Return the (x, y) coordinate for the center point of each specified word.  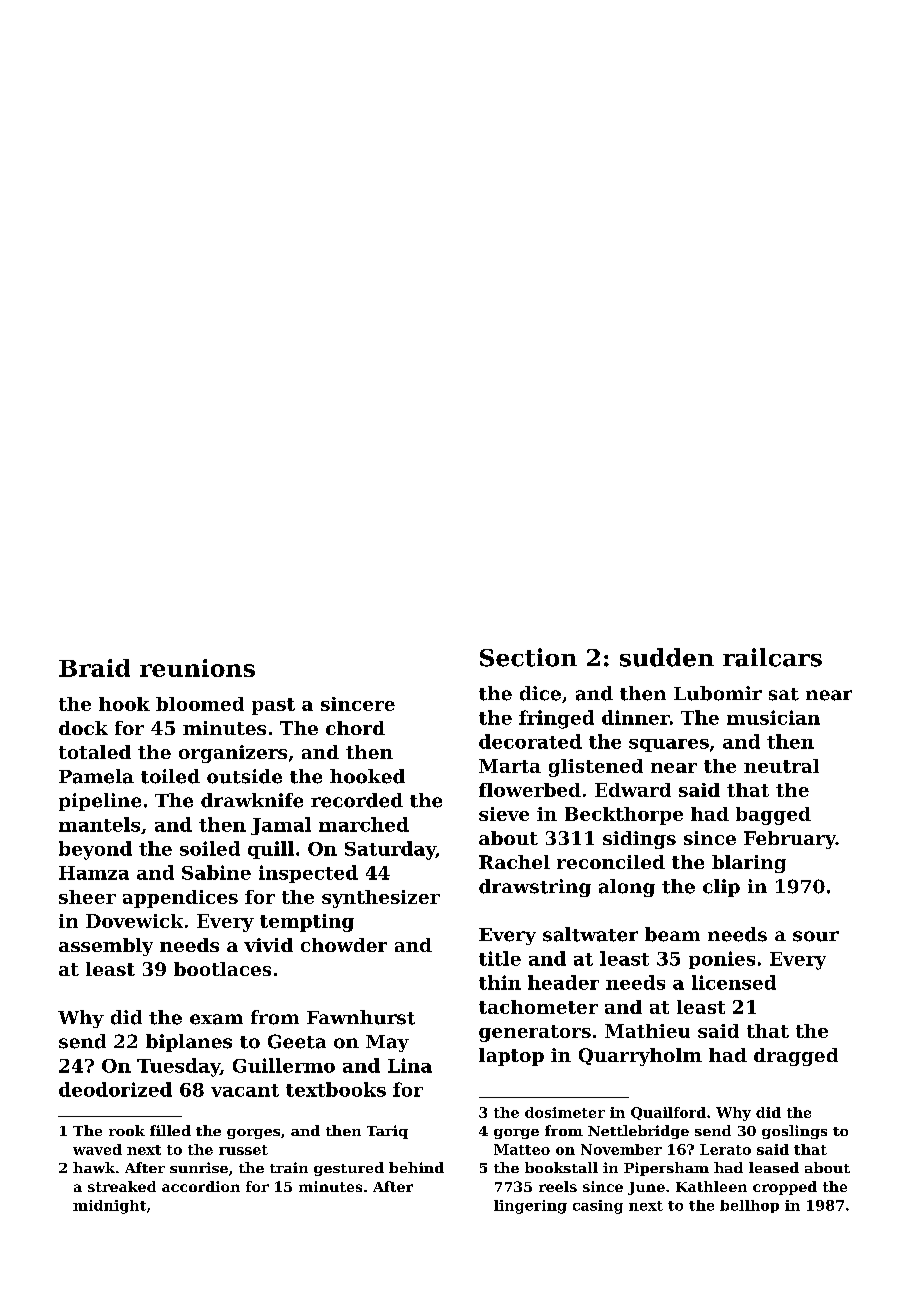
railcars (772, 657)
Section (528, 657)
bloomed (200, 704)
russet (243, 1150)
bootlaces (222, 969)
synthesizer (381, 899)
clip (721, 888)
